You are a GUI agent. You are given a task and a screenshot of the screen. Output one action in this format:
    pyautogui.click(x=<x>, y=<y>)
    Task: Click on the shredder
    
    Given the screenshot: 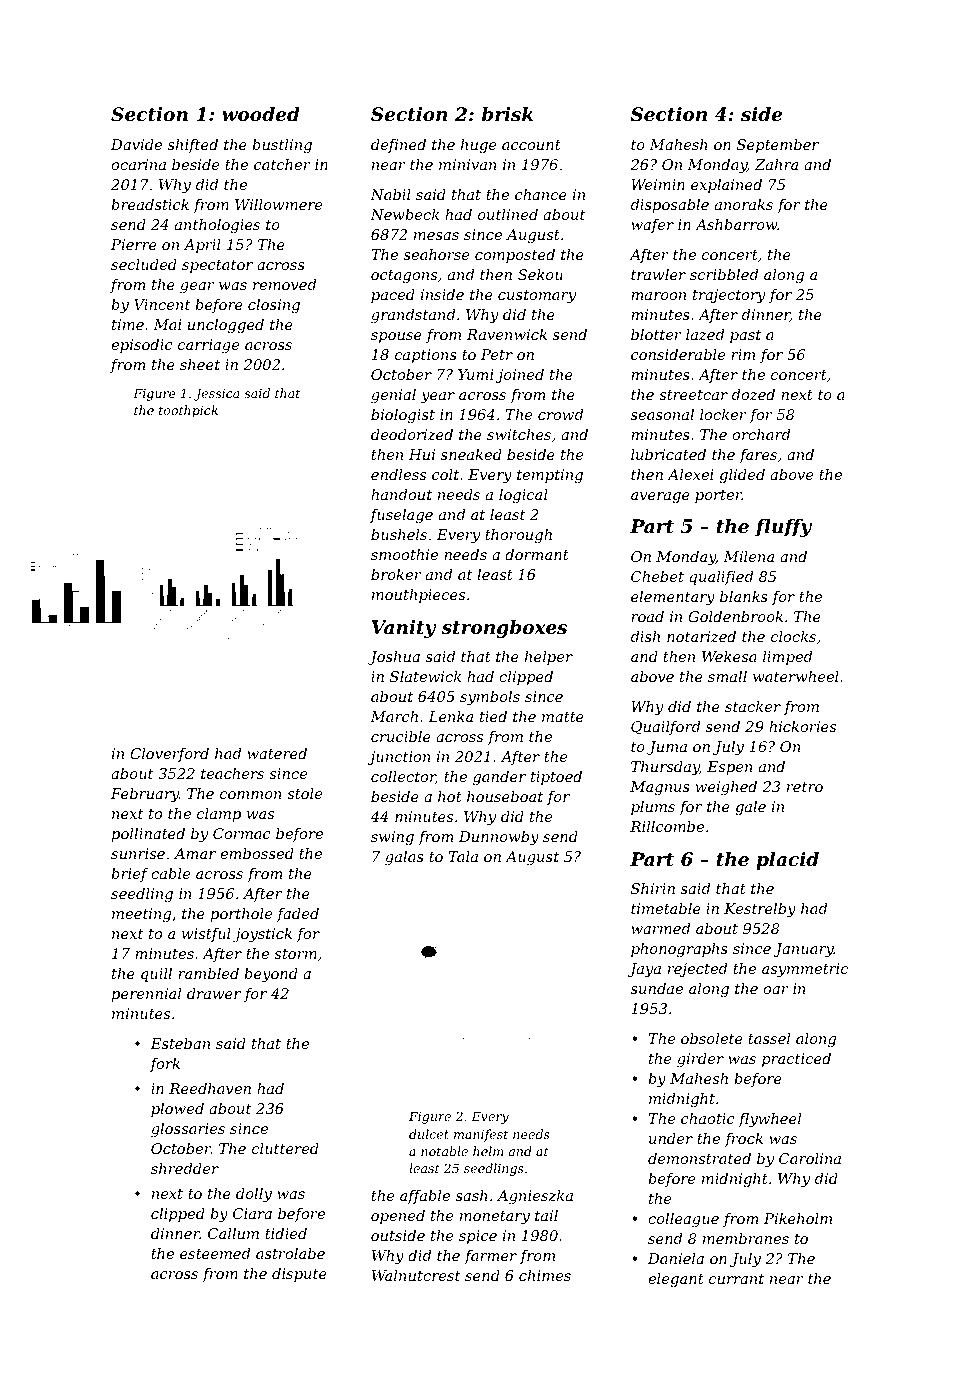 What is the action you would take?
    pyautogui.click(x=185, y=1168)
